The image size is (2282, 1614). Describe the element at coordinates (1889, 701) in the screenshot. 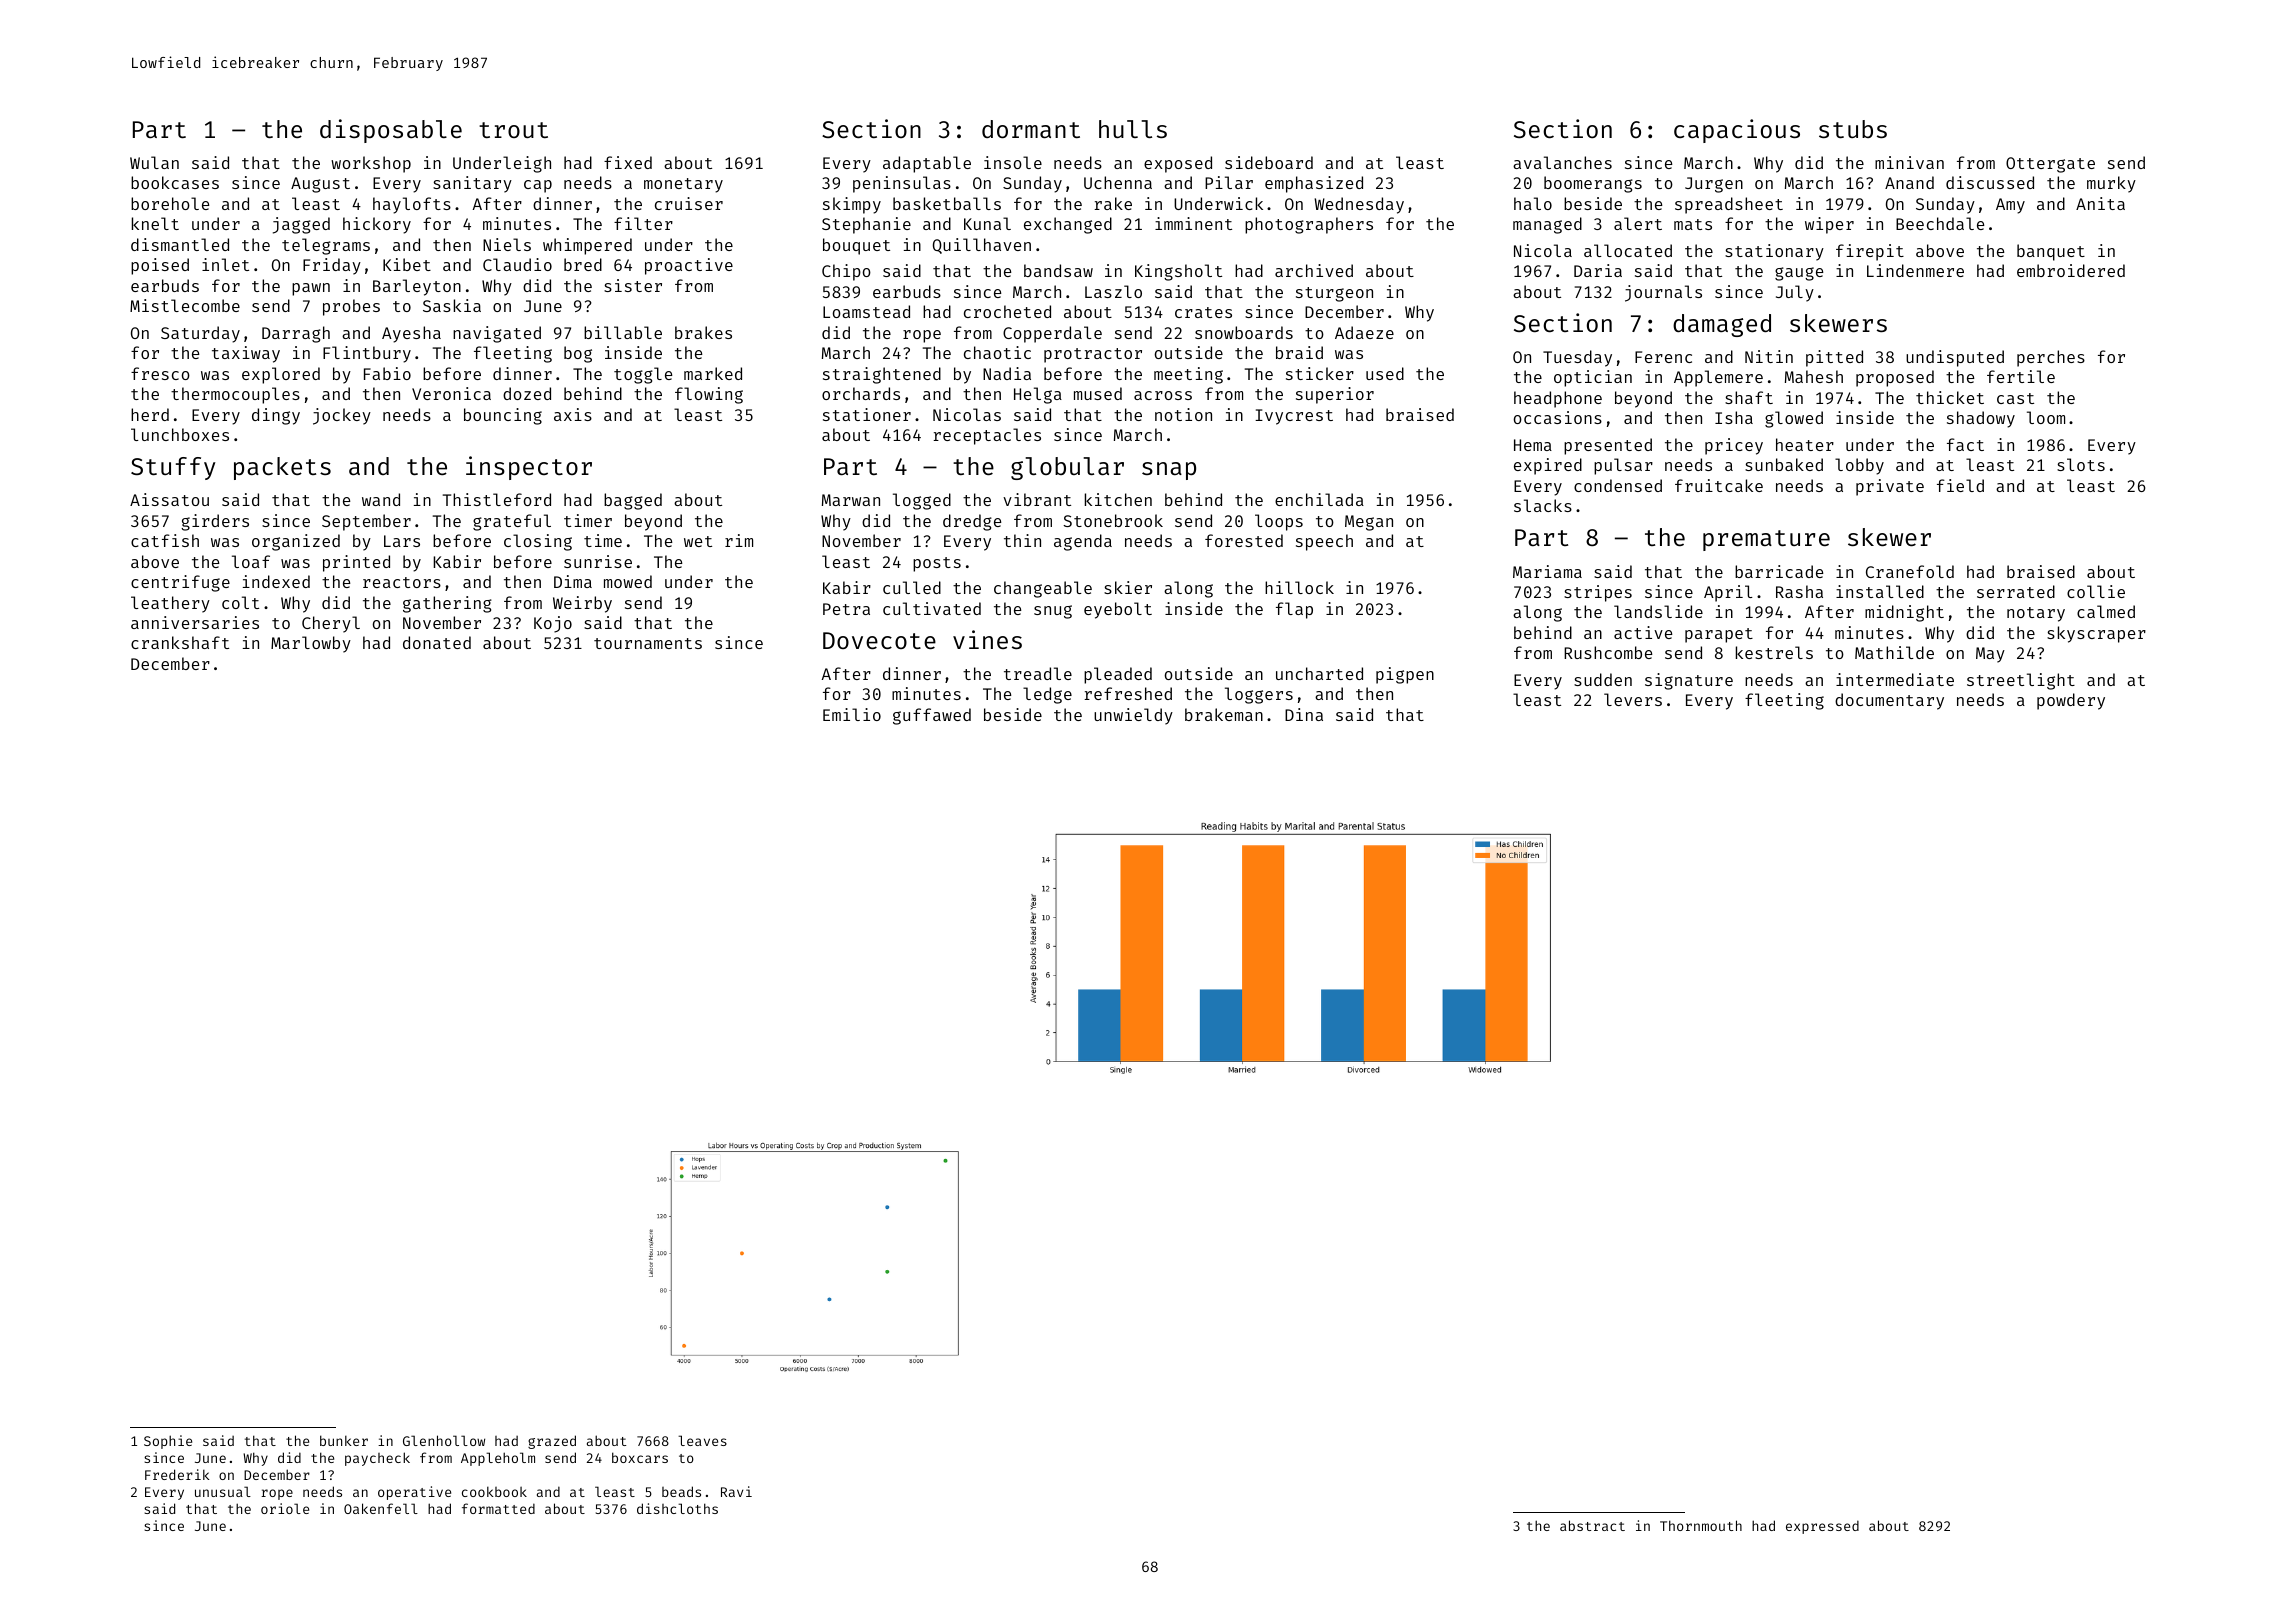

I see `documentary` at that location.
